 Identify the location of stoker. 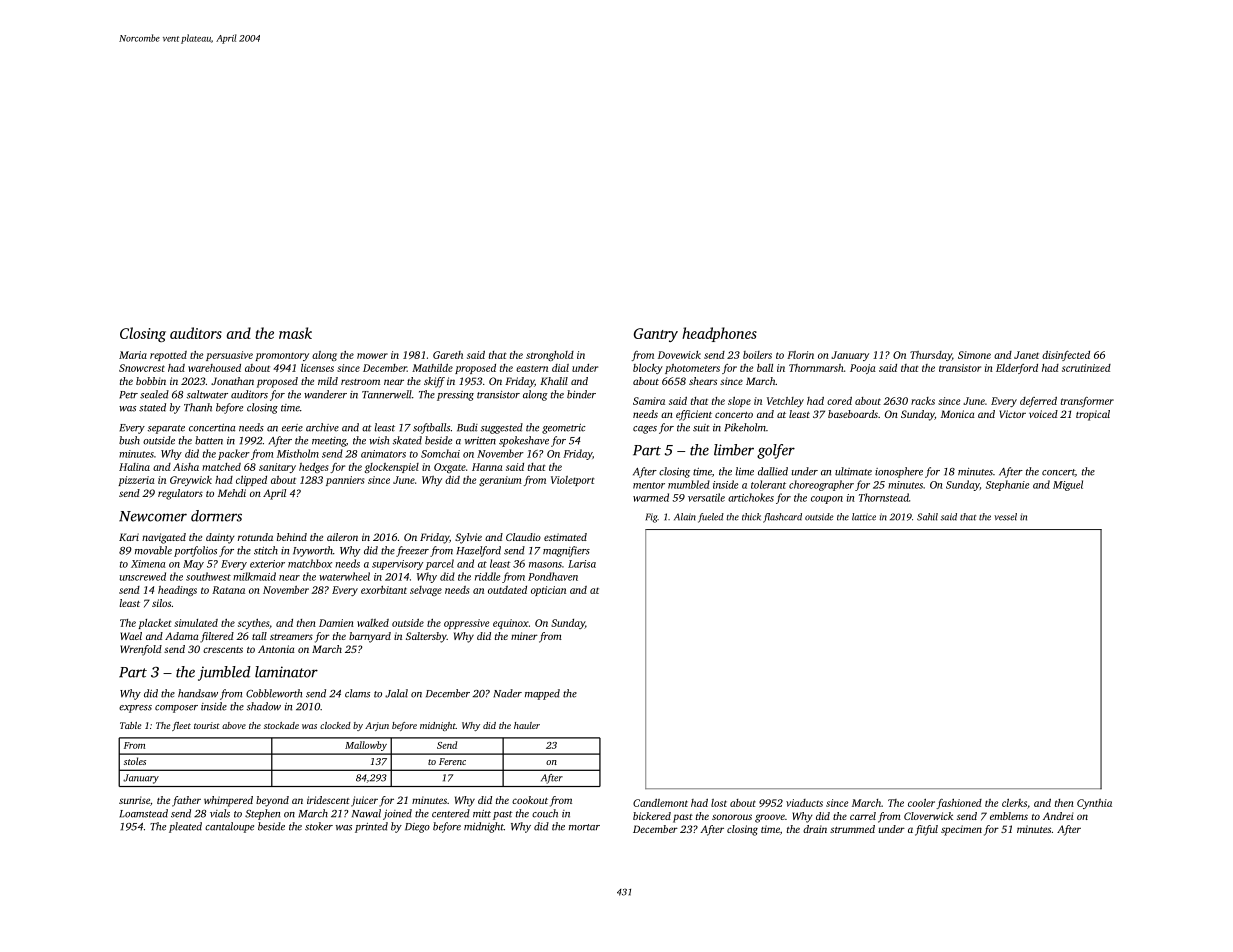
(319, 826).
